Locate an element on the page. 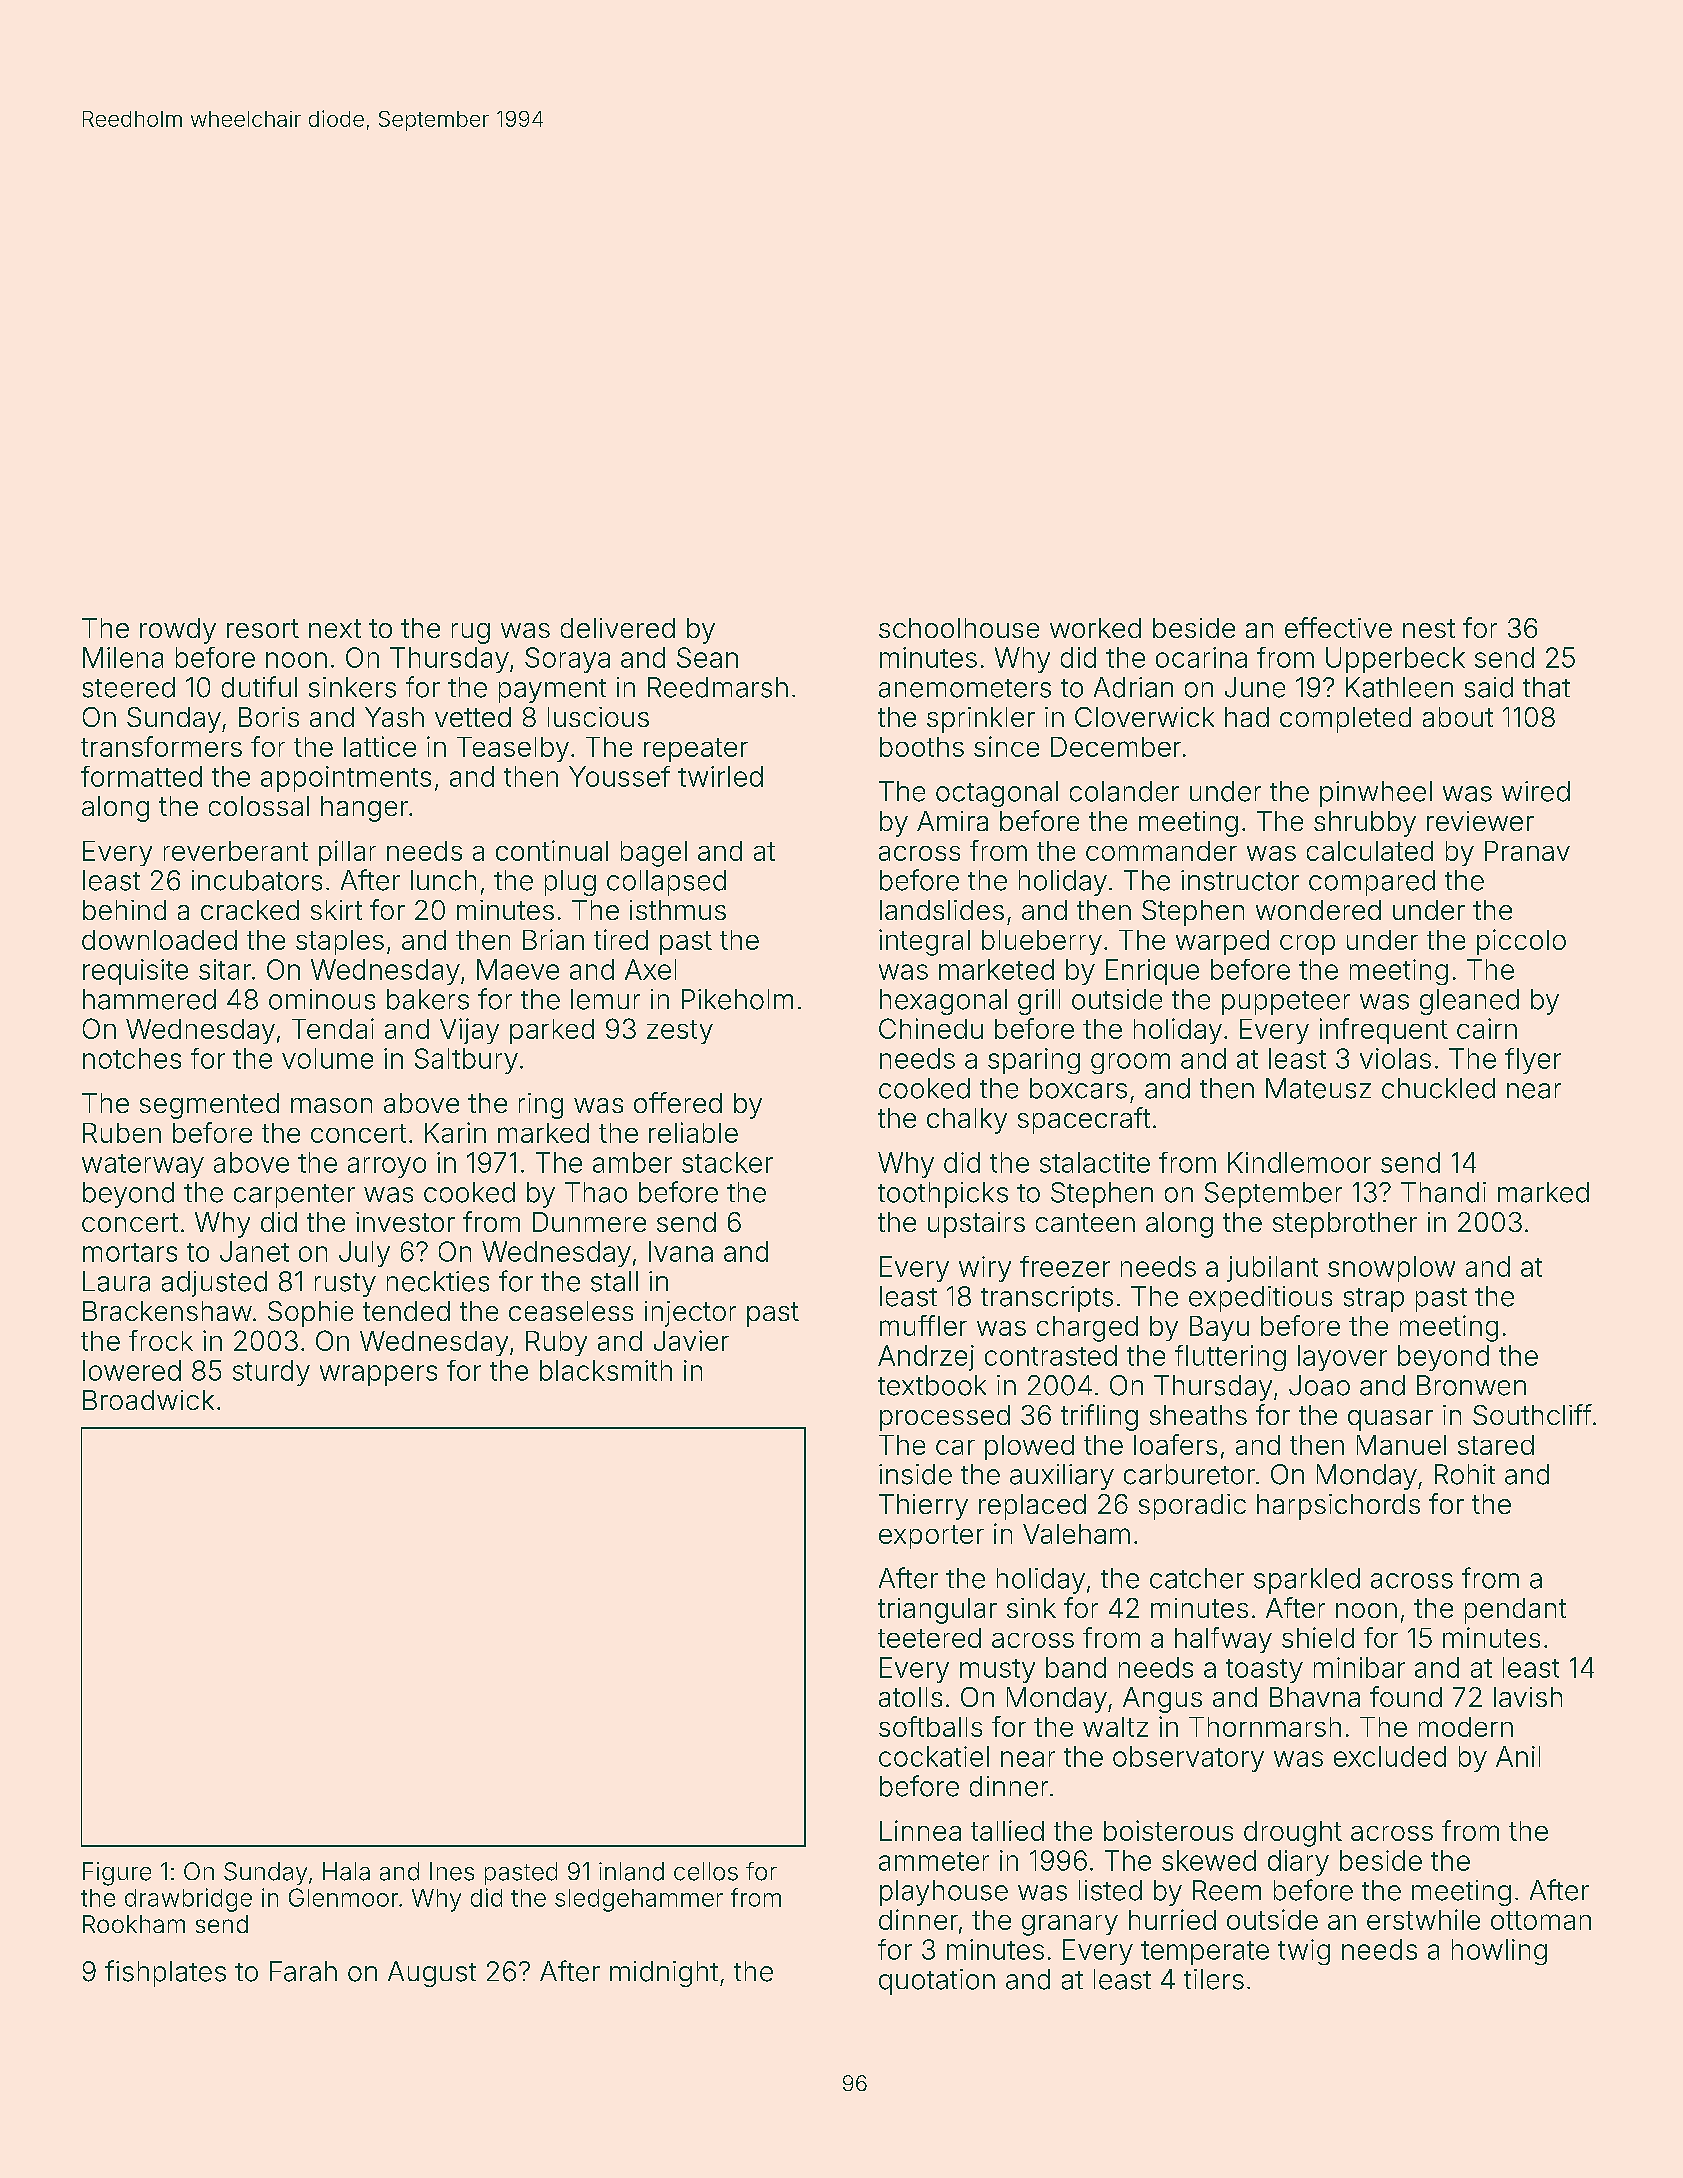 This document has width=1683, height=2178. behind is located at coordinates (124, 910).
